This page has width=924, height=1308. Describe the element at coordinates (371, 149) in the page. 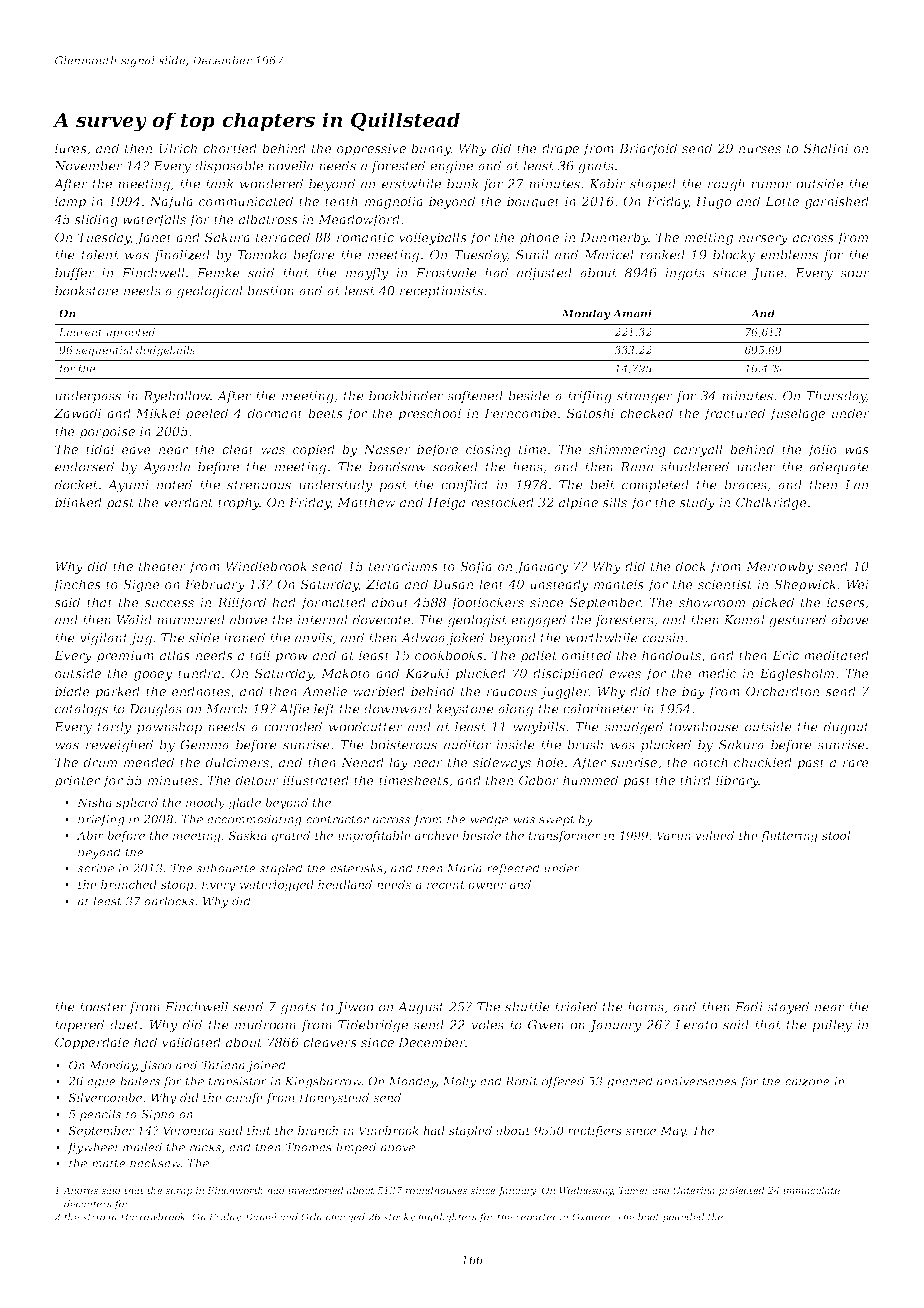

I see `oppressive` at that location.
